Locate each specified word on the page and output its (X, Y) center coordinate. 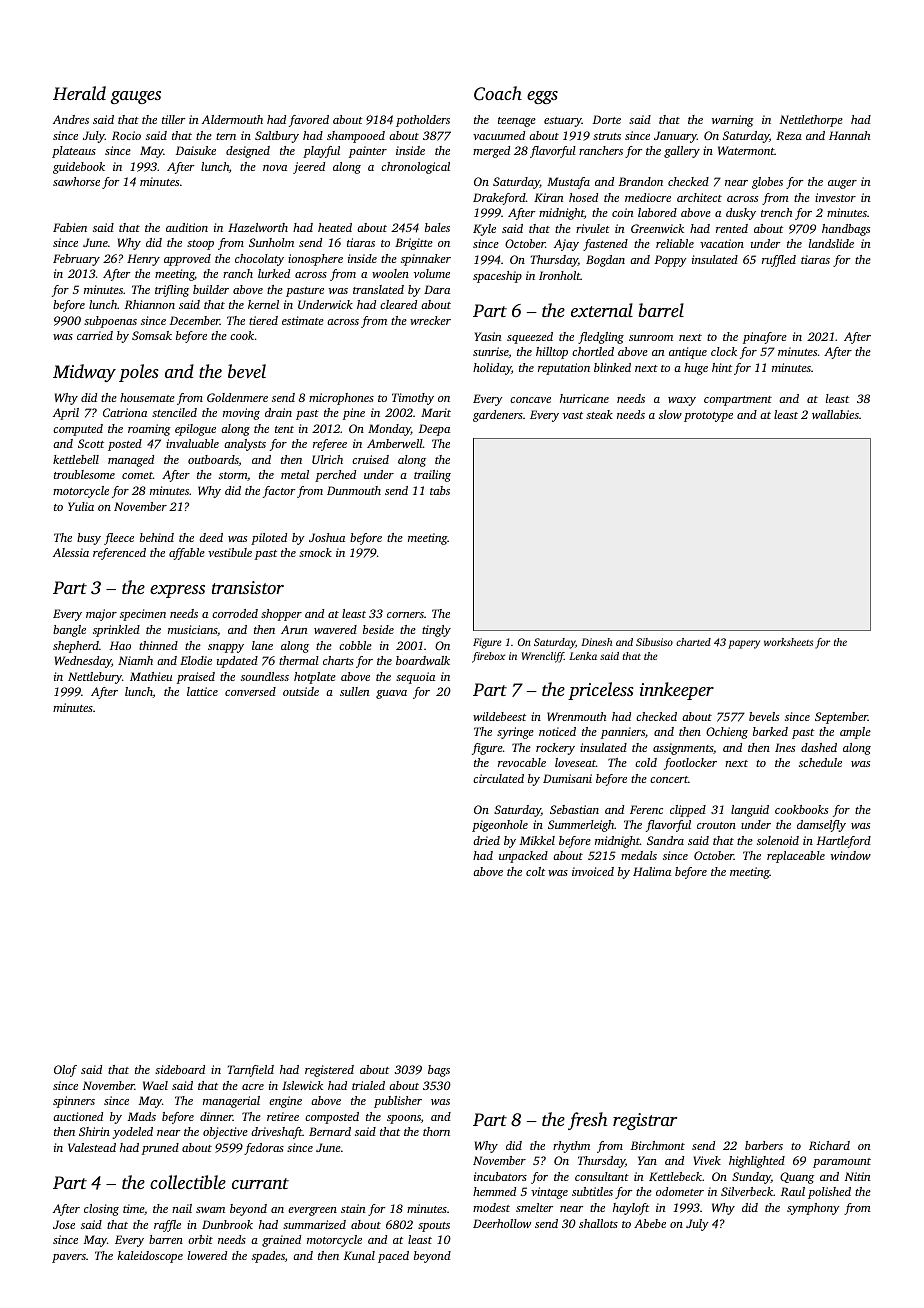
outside (301, 691)
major (101, 615)
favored (309, 121)
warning (733, 121)
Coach (498, 93)
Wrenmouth (576, 716)
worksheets (788, 642)
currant (260, 1183)
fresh (588, 1121)
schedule (820, 762)
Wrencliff (542, 657)
